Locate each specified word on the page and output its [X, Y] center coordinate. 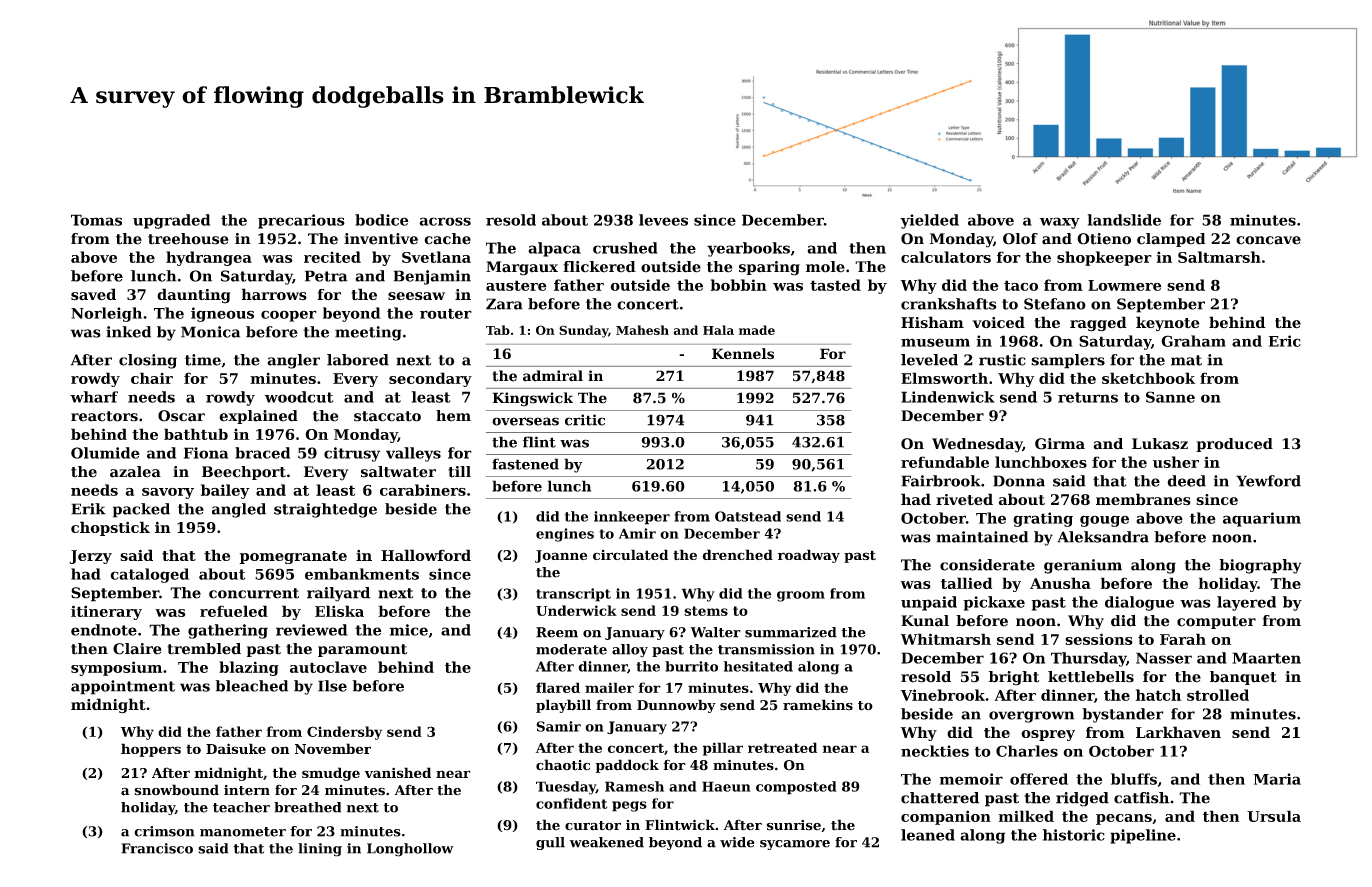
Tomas [96, 220]
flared [558, 687]
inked [128, 332]
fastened [525, 464]
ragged [1098, 324]
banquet [1243, 678]
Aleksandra [1103, 537]
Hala [718, 330]
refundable [945, 462]
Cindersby [344, 733]
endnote [104, 630]
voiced [998, 322]
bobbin [739, 285]
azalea [135, 472]
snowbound [176, 790]
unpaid [929, 603]
